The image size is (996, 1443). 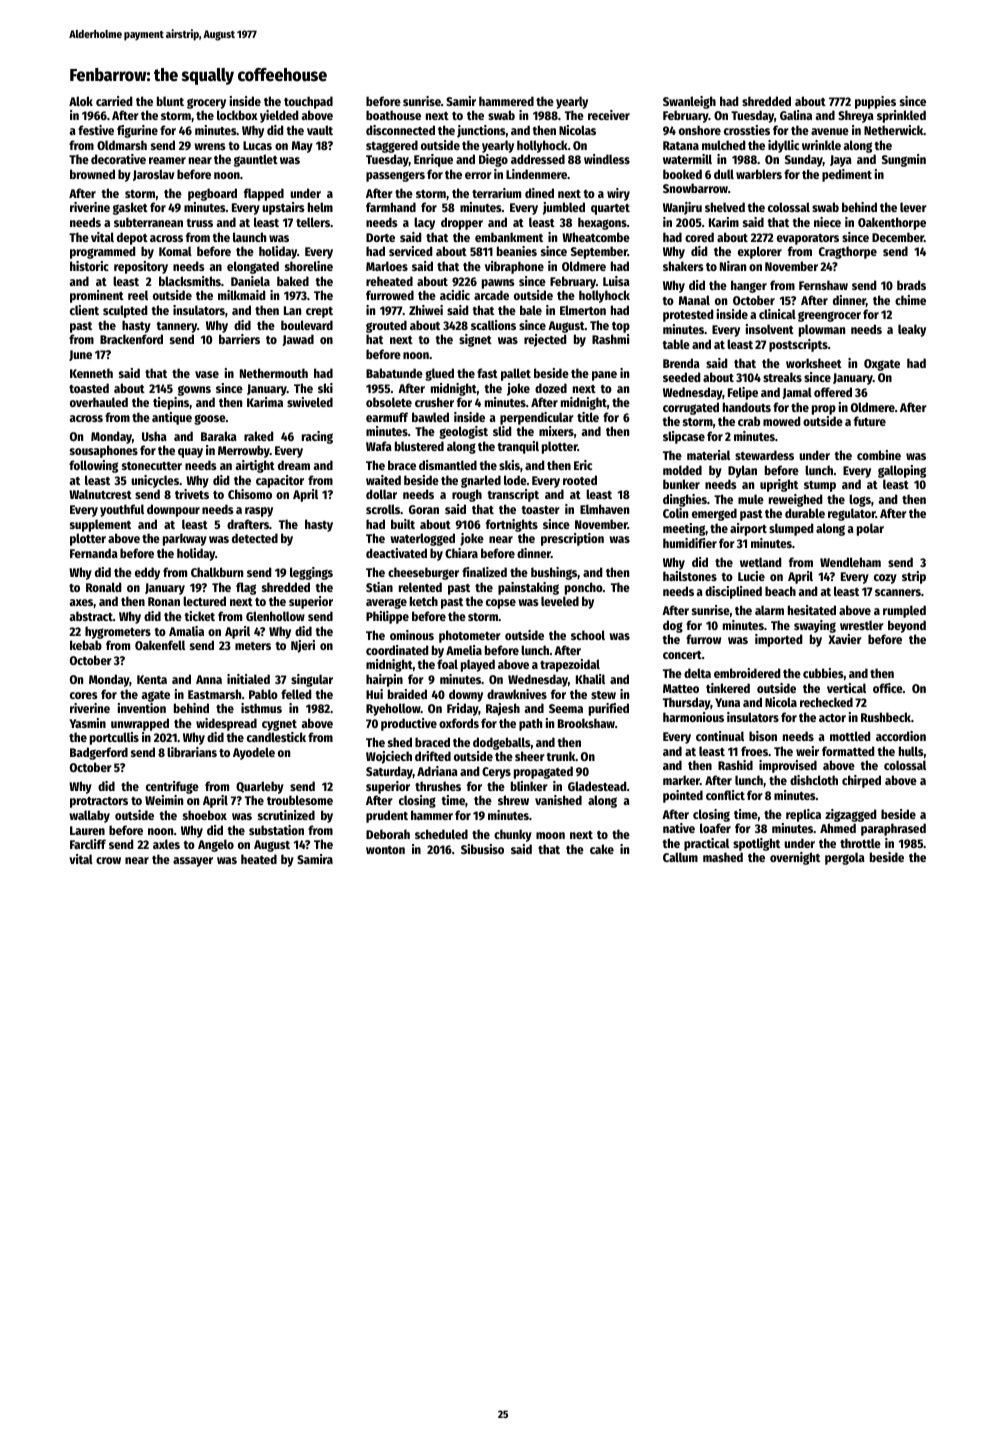 What do you see at coordinates (912, 330) in the screenshot?
I see `leaky` at bounding box center [912, 330].
